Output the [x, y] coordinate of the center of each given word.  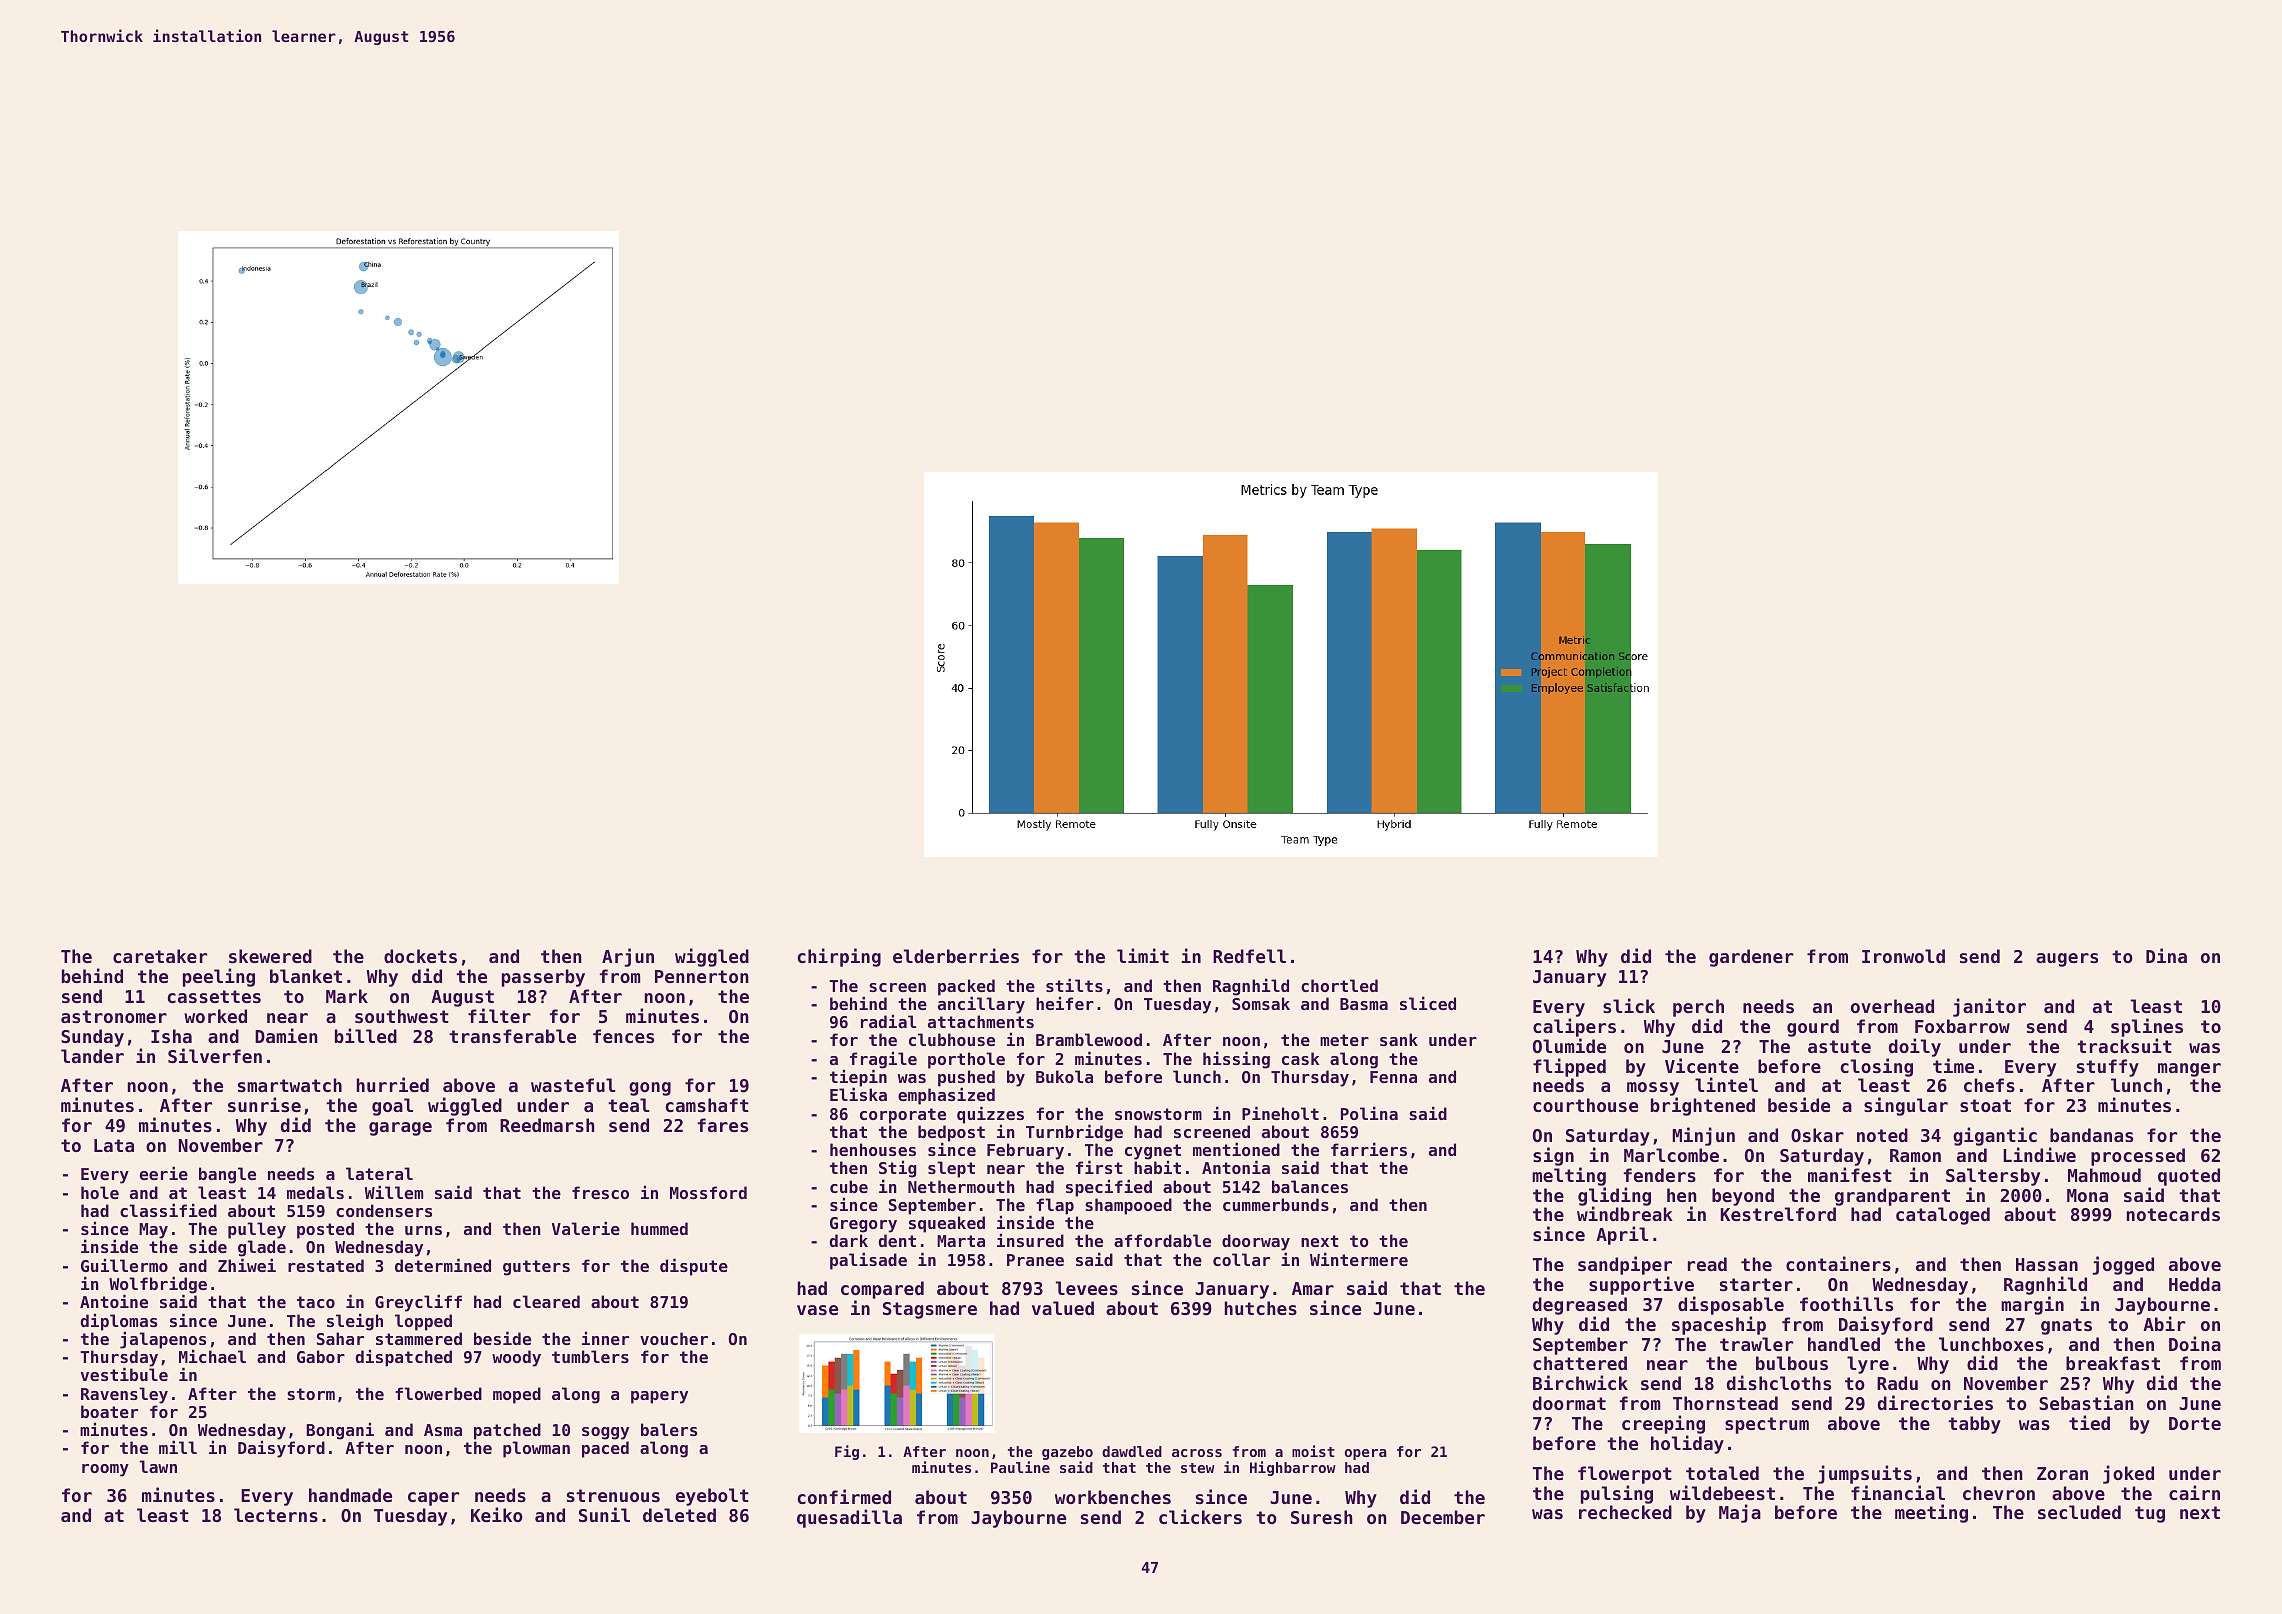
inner [605, 1338]
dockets [420, 956]
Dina [2166, 955]
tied [2089, 1422]
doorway [1256, 1242]
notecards [2173, 1214]
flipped [1569, 1067]
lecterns [276, 1515]
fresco [600, 1192]
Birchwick [1580, 1382]
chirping [839, 957]
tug [2150, 1514]
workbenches [1113, 1497]
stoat [1985, 1105]
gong [650, 1089]
